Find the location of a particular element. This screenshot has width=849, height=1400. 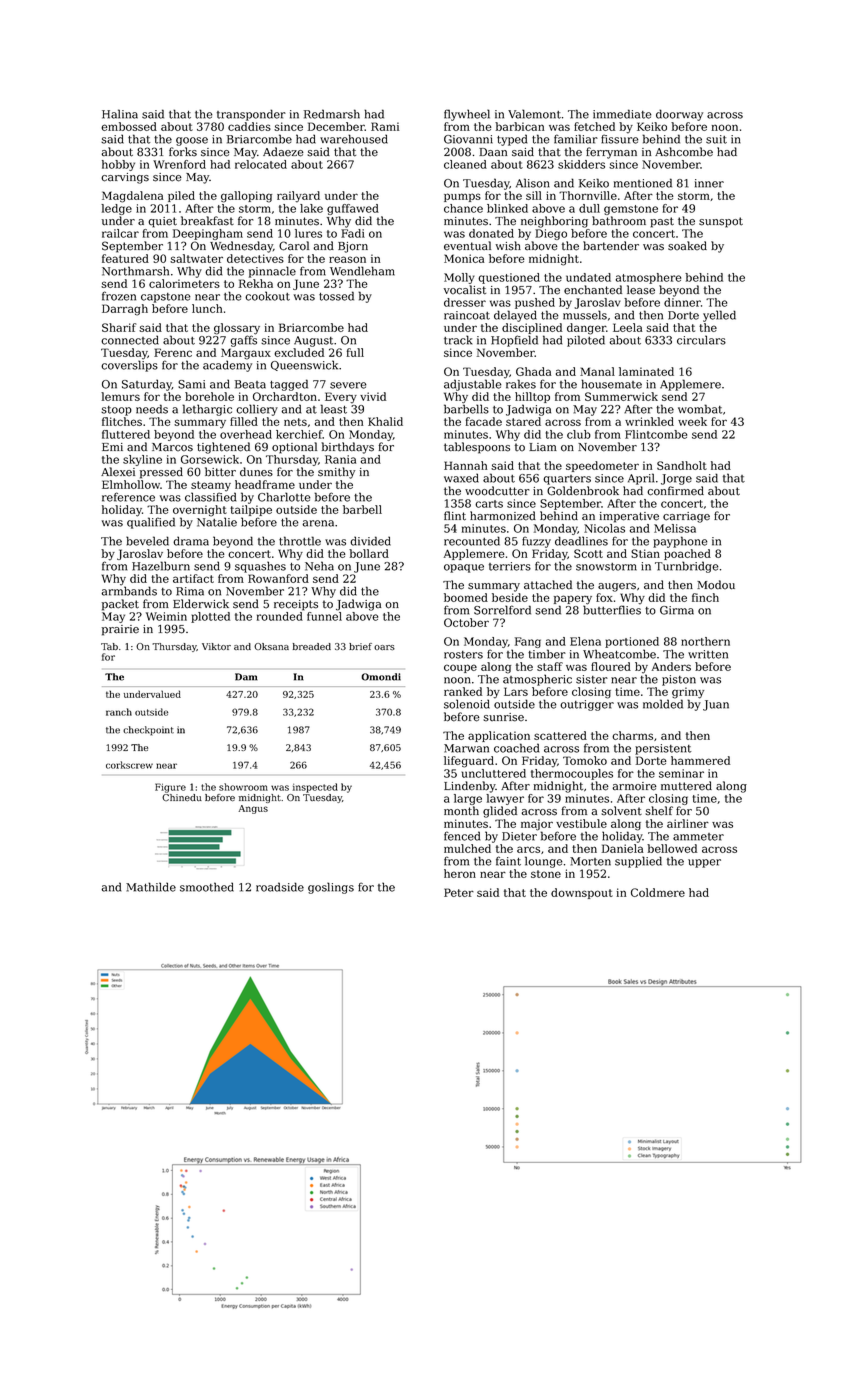

doorway is located at coordinates (679, 115).
